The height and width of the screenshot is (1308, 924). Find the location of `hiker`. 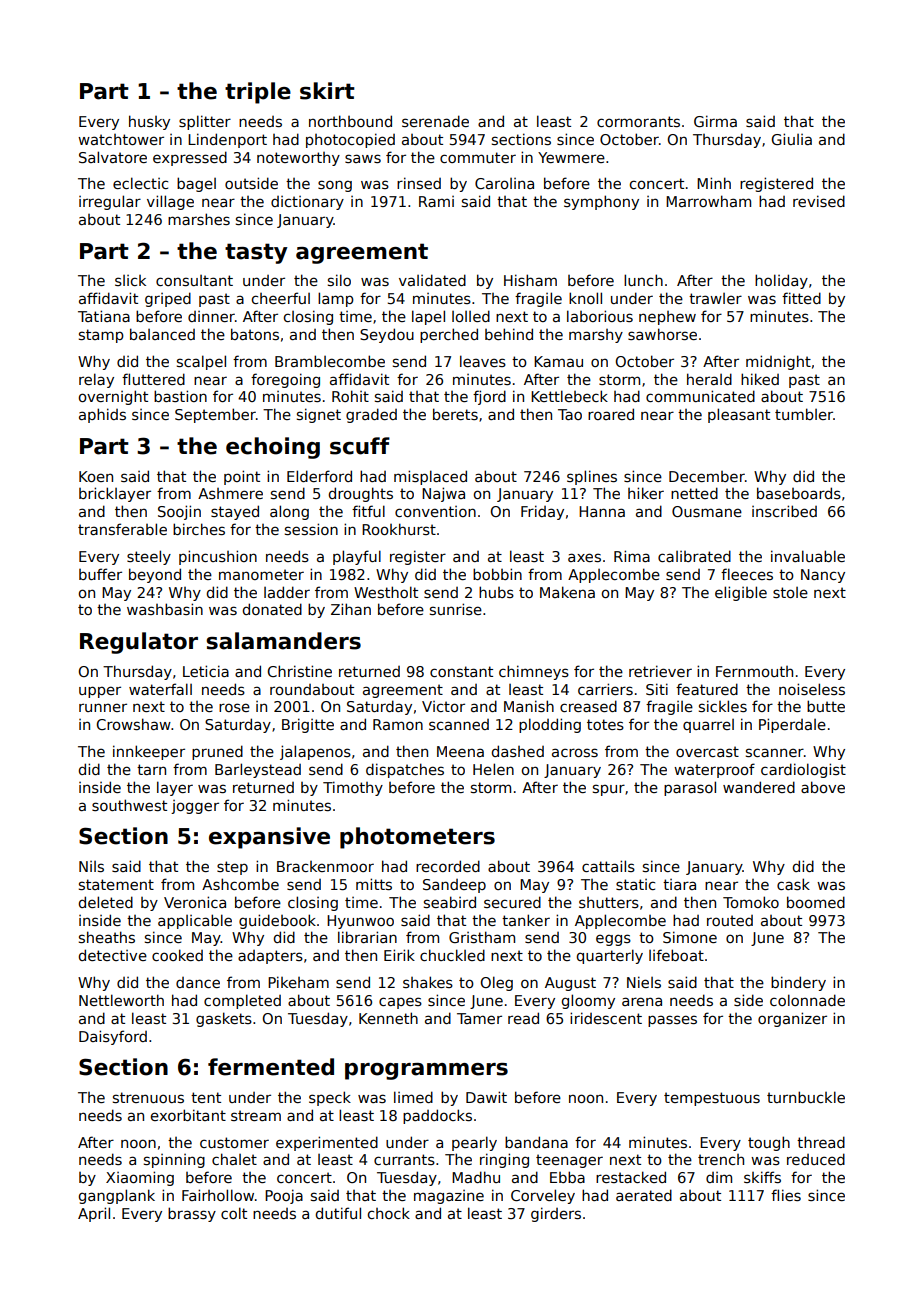

hiker is located at coordinates (646, 493).
